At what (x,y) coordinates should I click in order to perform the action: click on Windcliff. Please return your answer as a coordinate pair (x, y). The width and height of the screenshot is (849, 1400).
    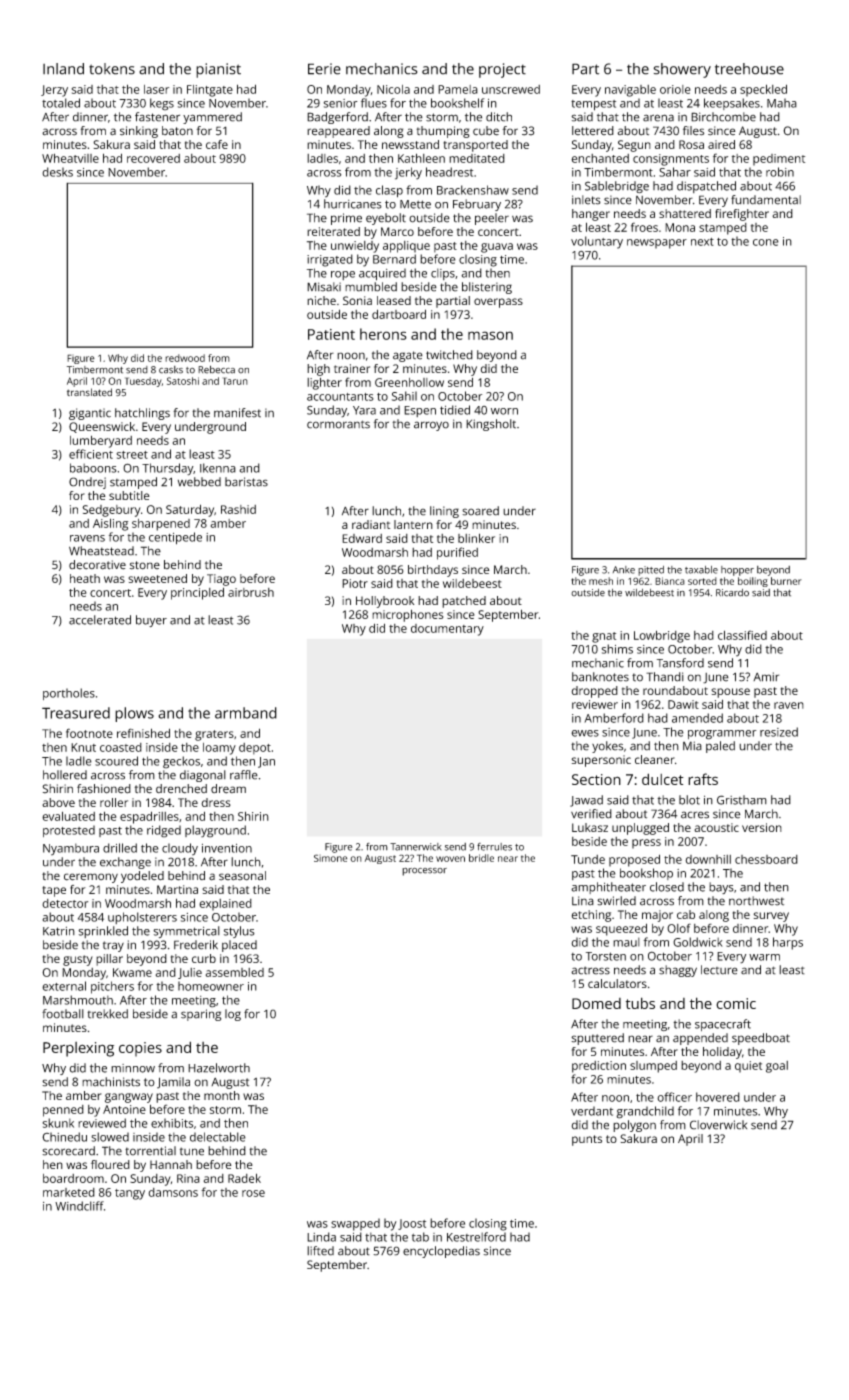
    Looking at the image, I should click on (79, 1206).
